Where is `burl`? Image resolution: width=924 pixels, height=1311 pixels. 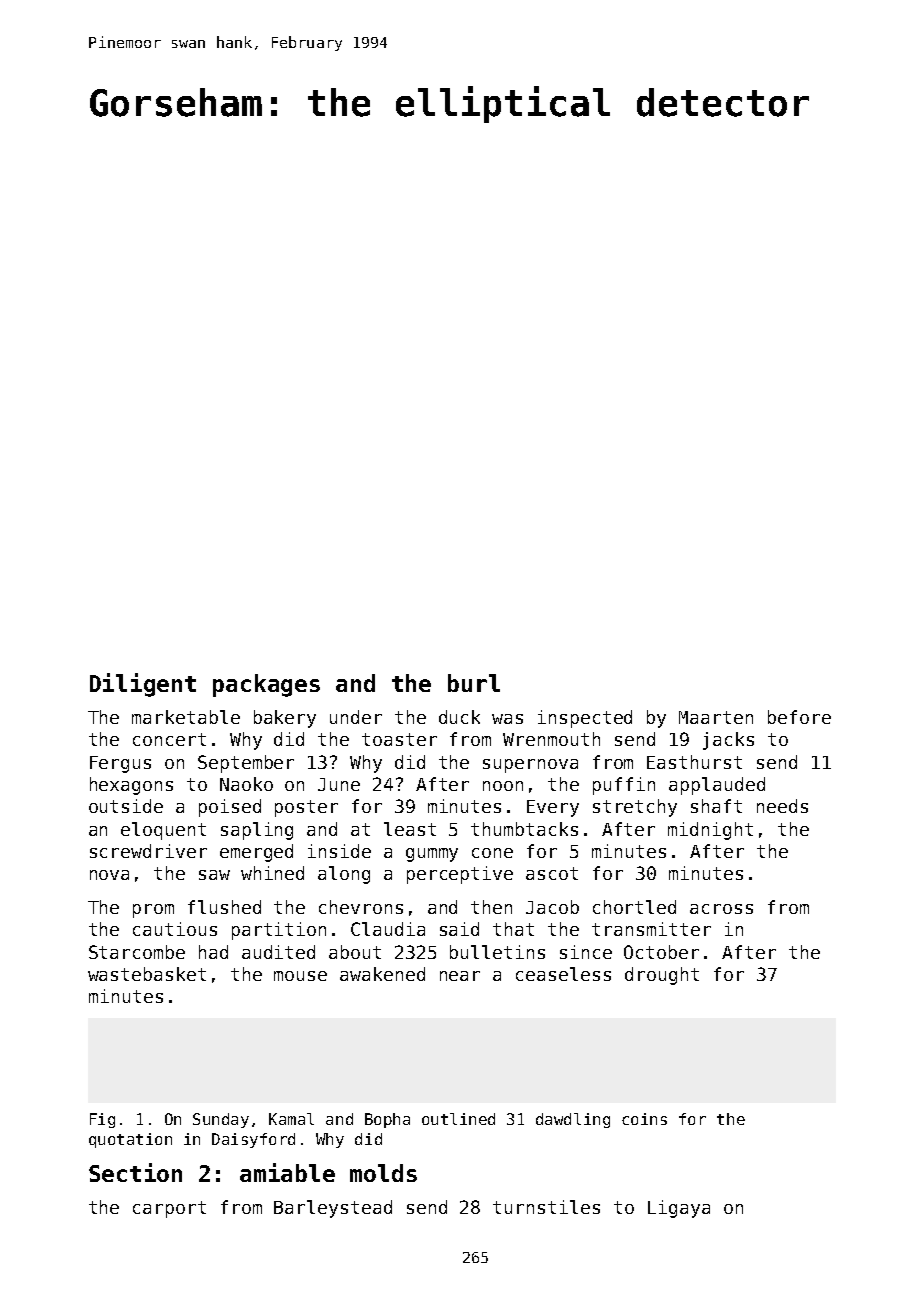
burl is located at coordinates (474, 683).
